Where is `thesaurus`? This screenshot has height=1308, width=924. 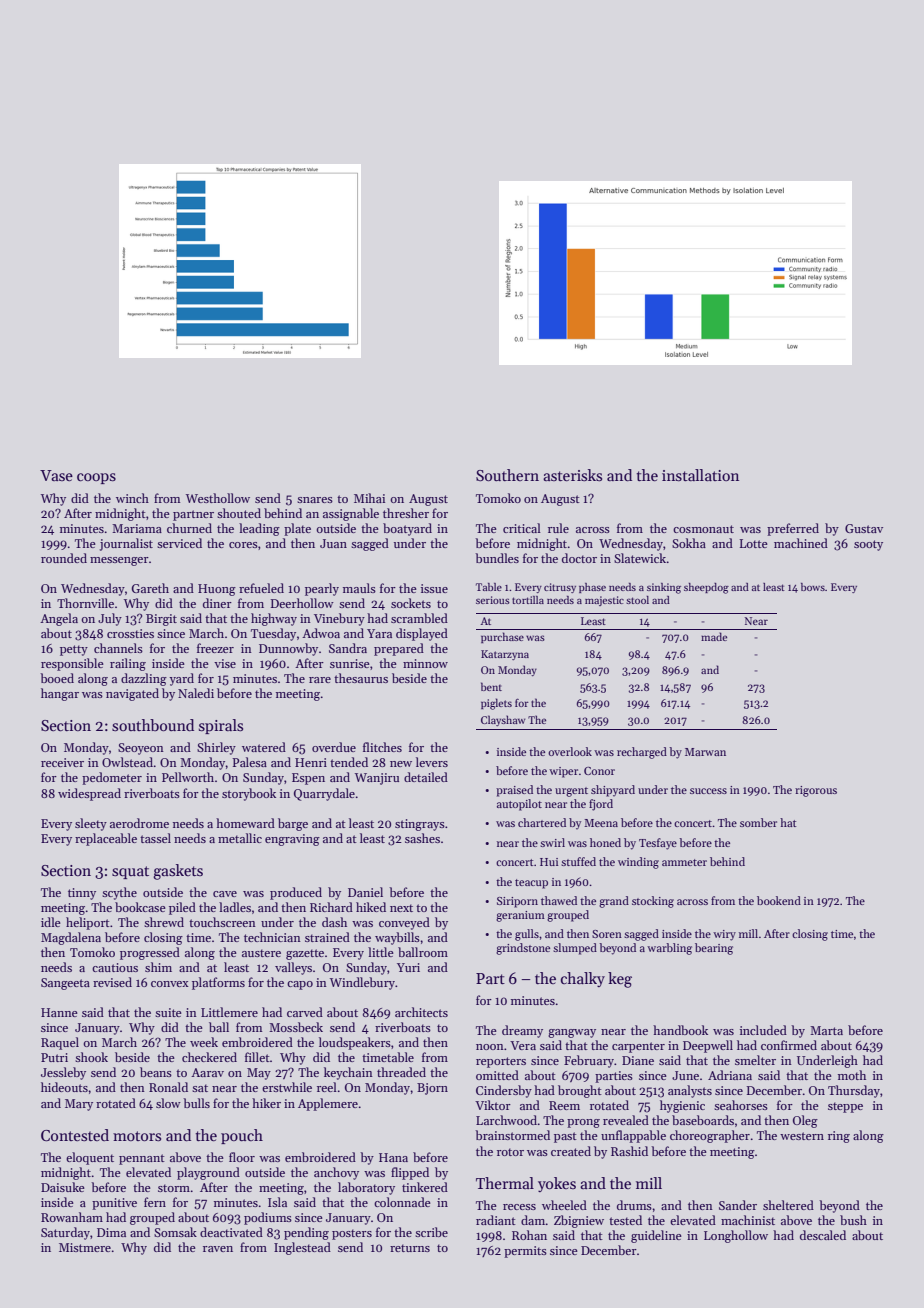 thesaurus is located at coordinates (361, 678).
